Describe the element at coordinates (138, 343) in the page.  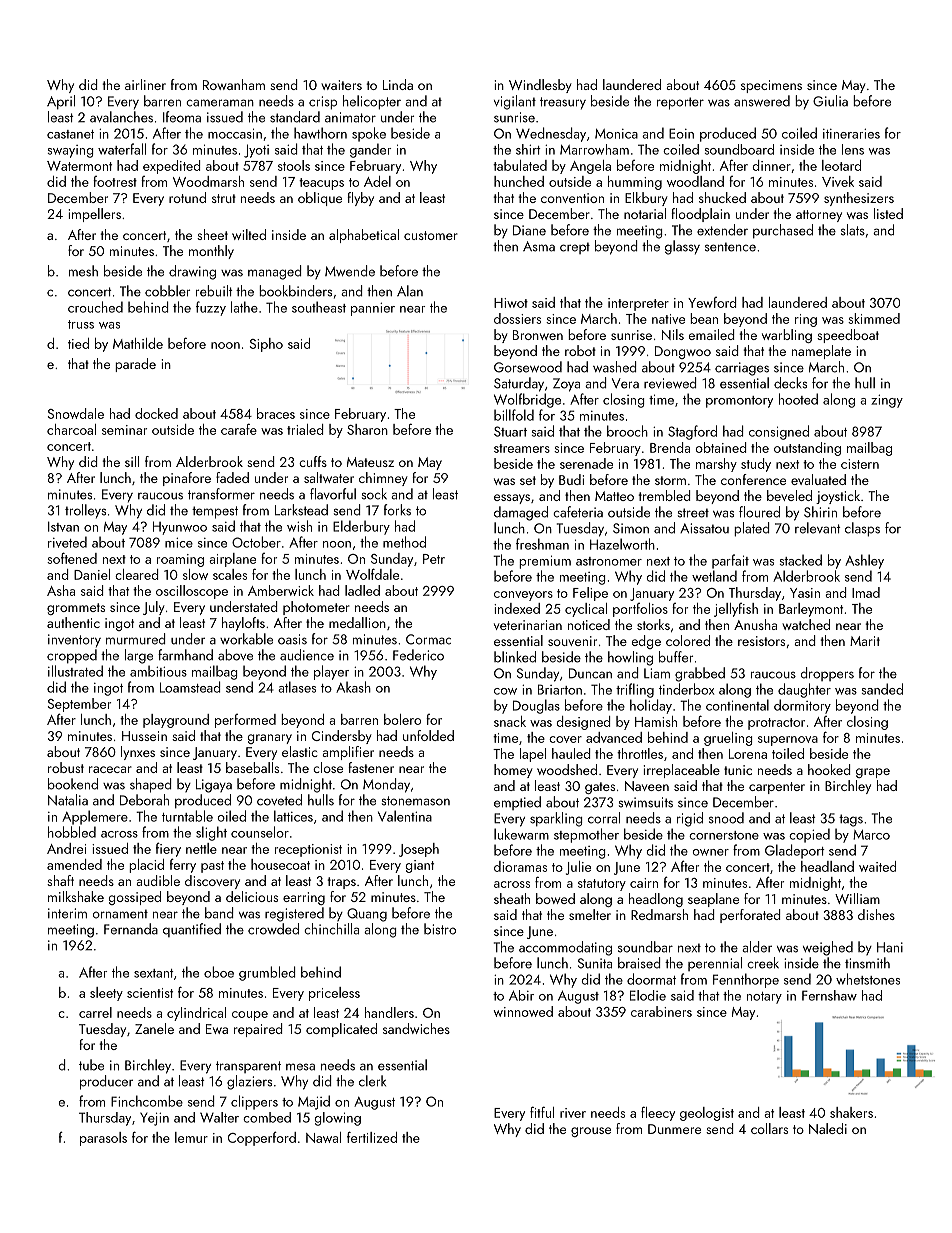
I see `Mathilde` at that location.
